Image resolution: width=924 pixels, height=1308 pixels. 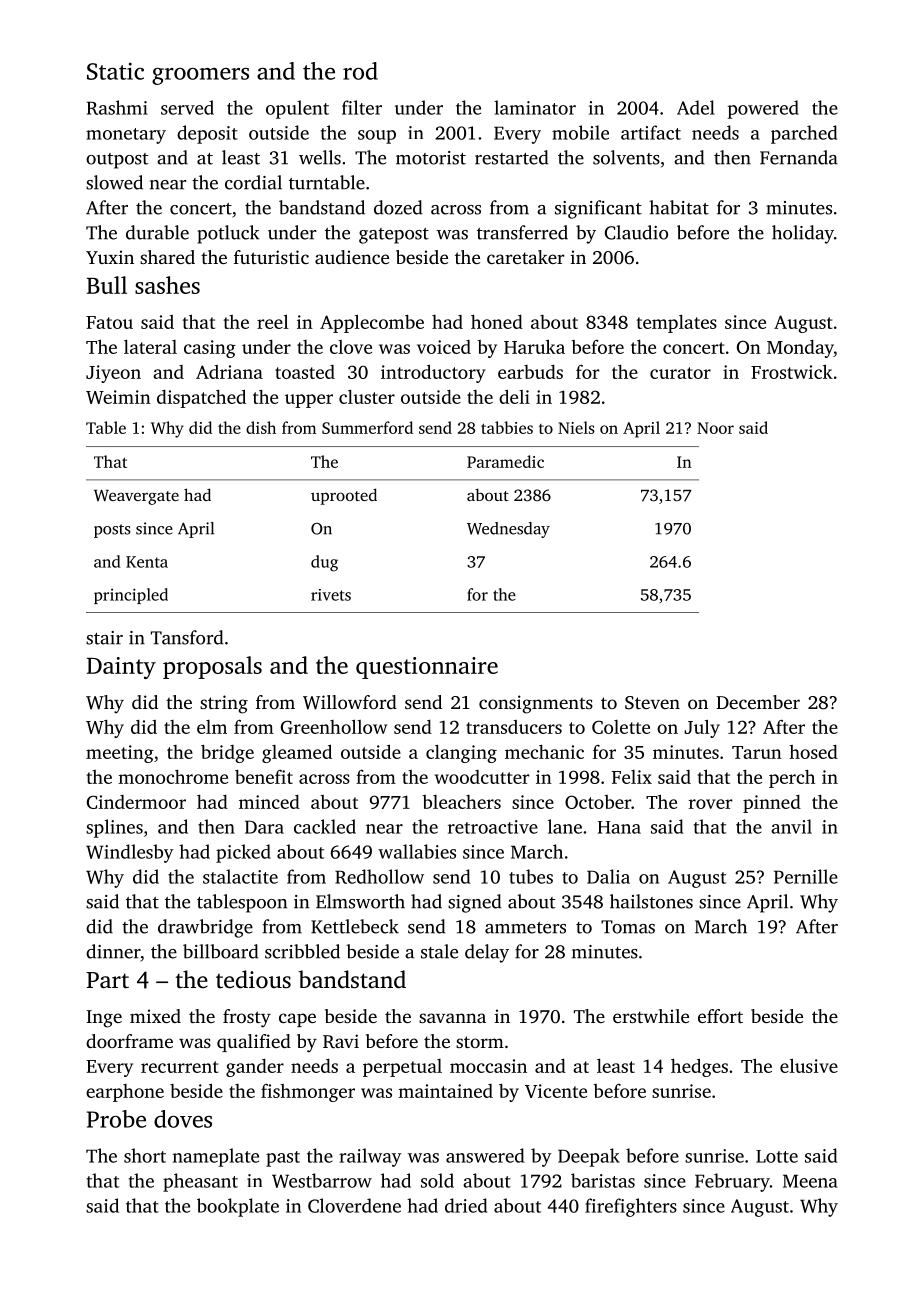 I want to click on dried, so click(x=466, y=1205).
